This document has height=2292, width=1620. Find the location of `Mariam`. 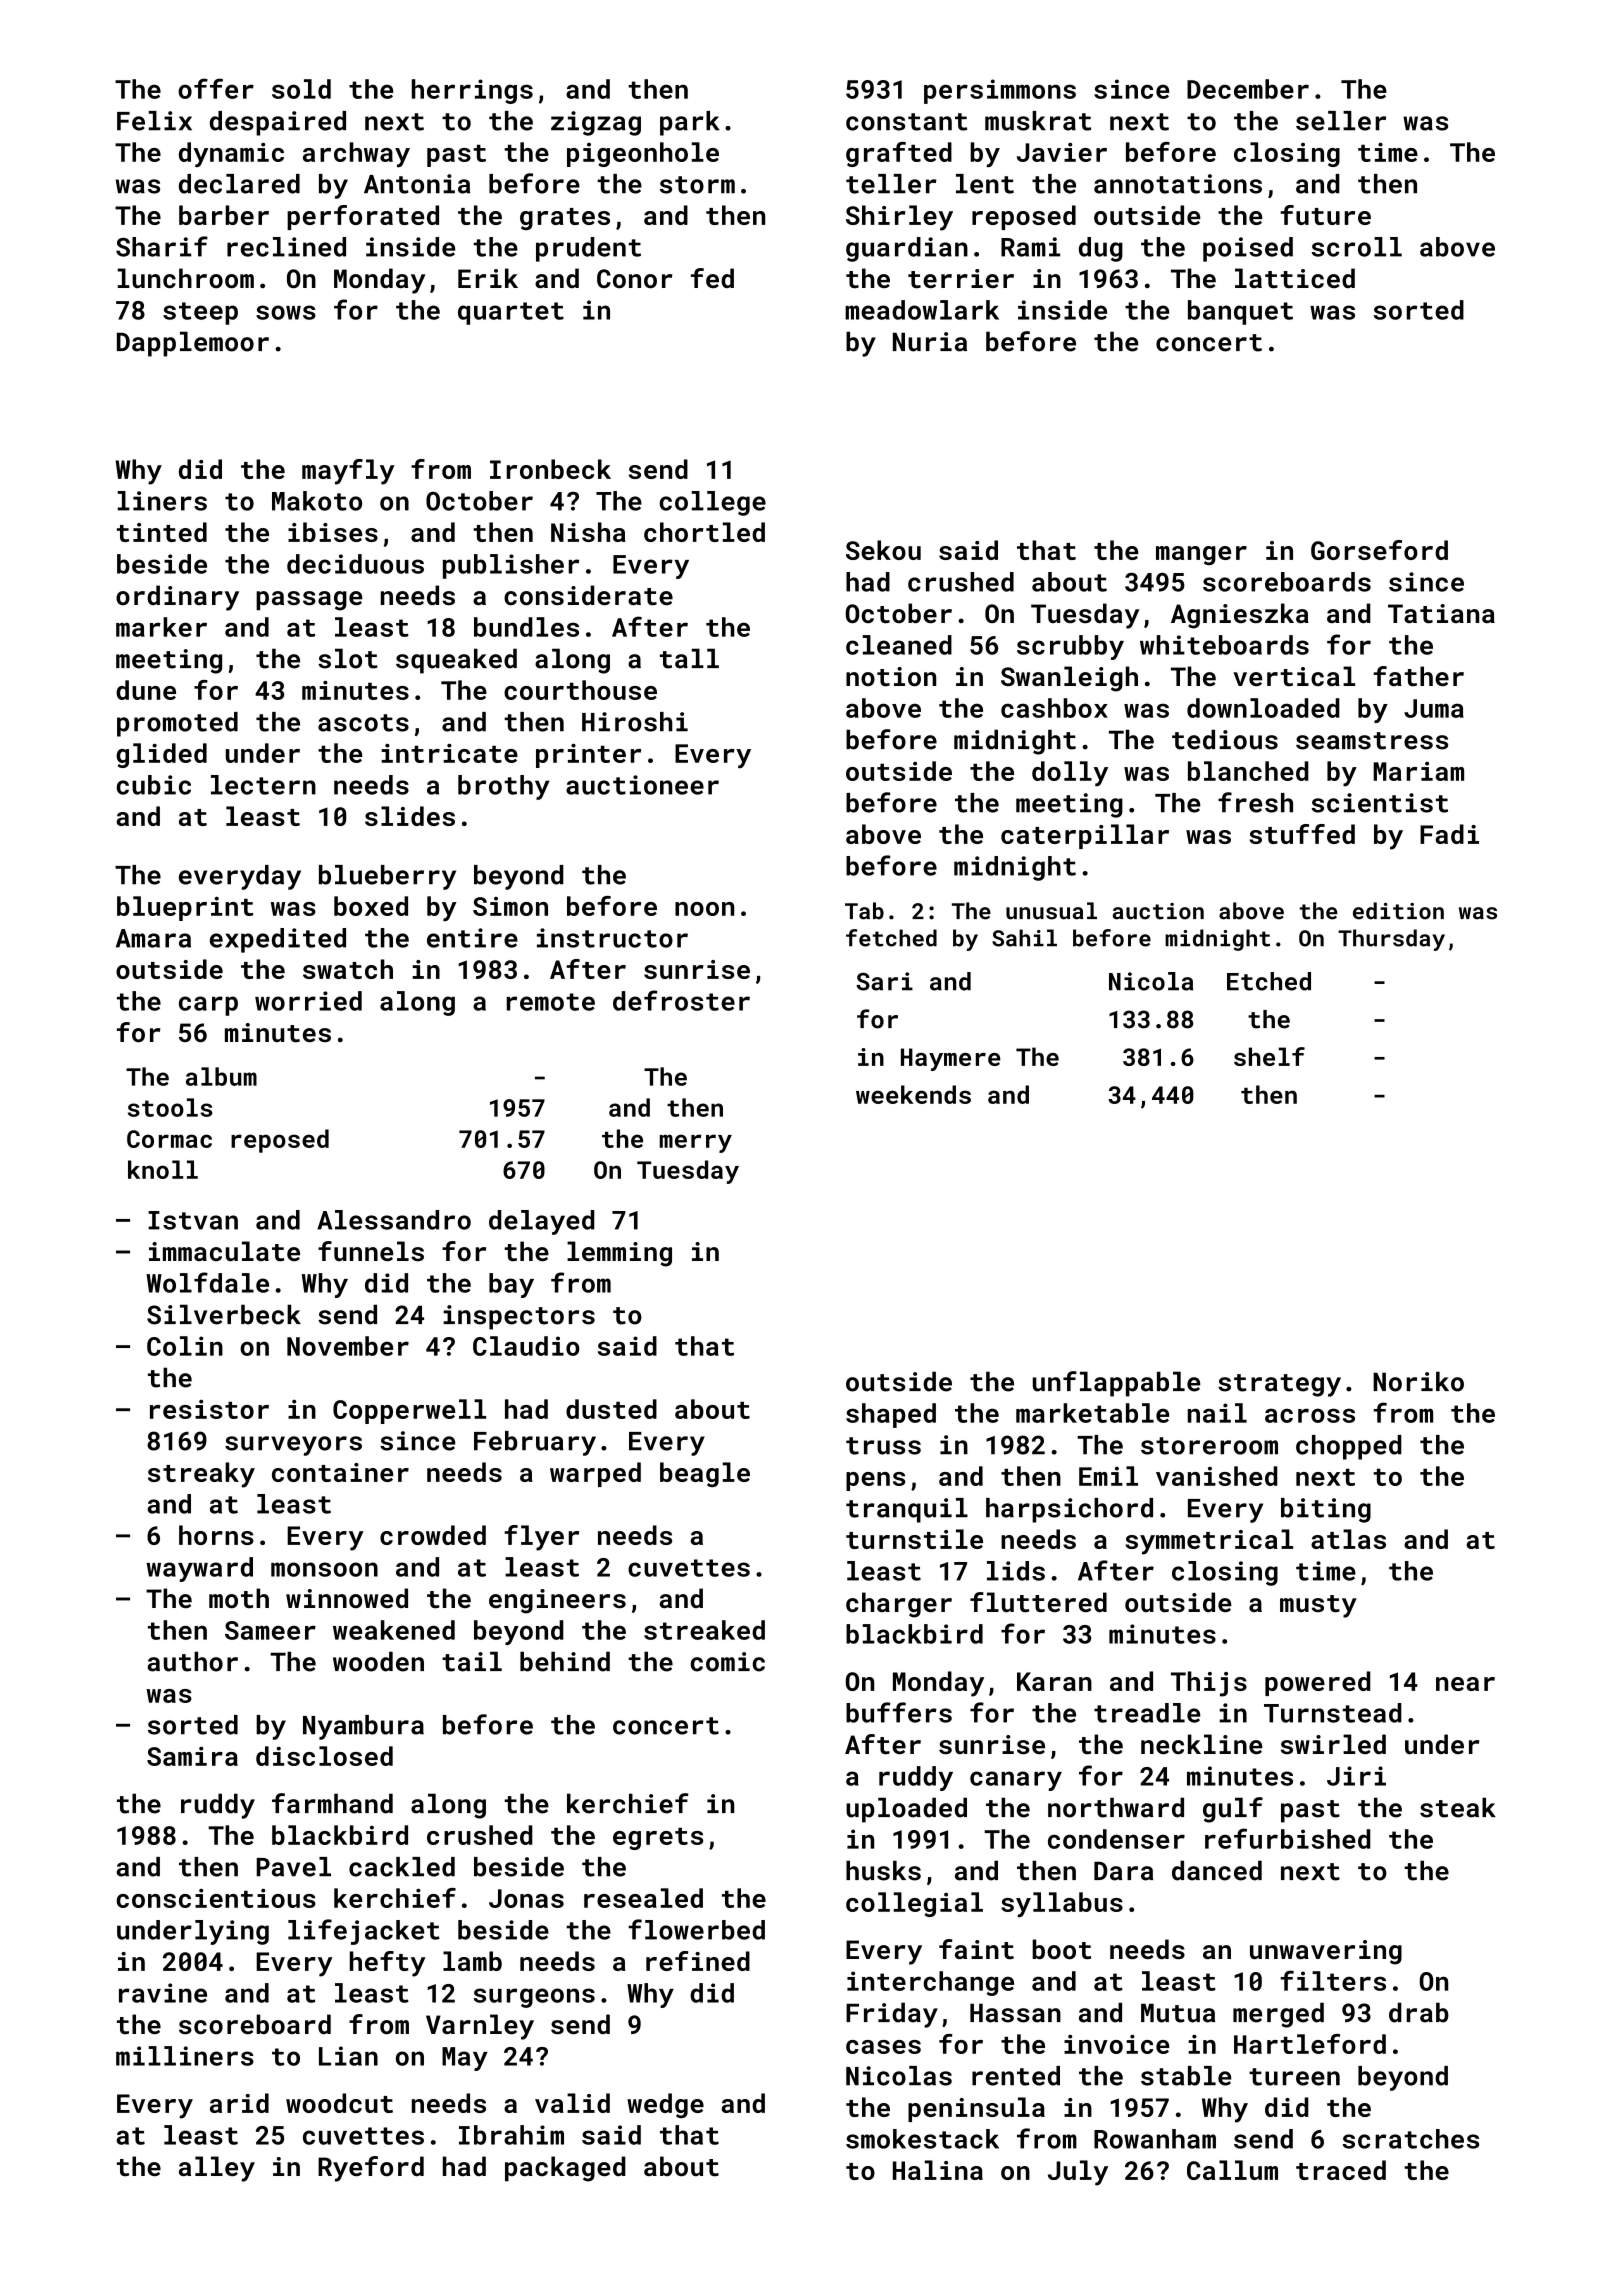

Mariam is located at coordinates (1418, 771).
